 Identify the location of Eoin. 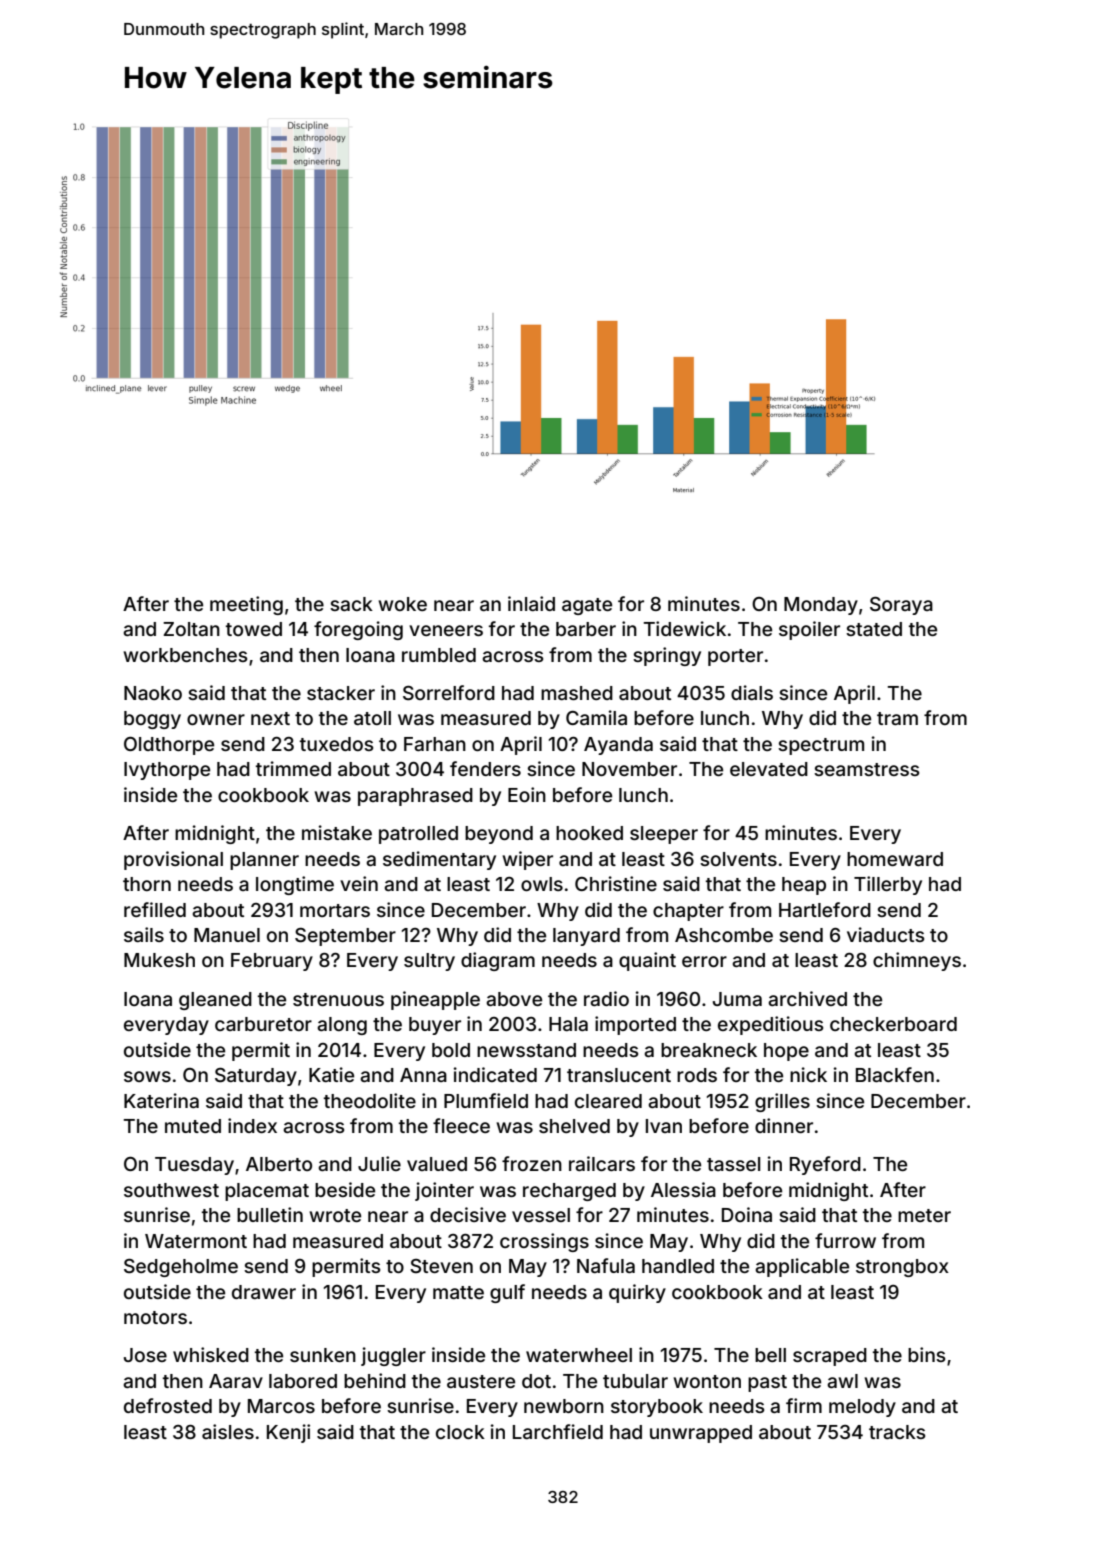
(527, 794).
